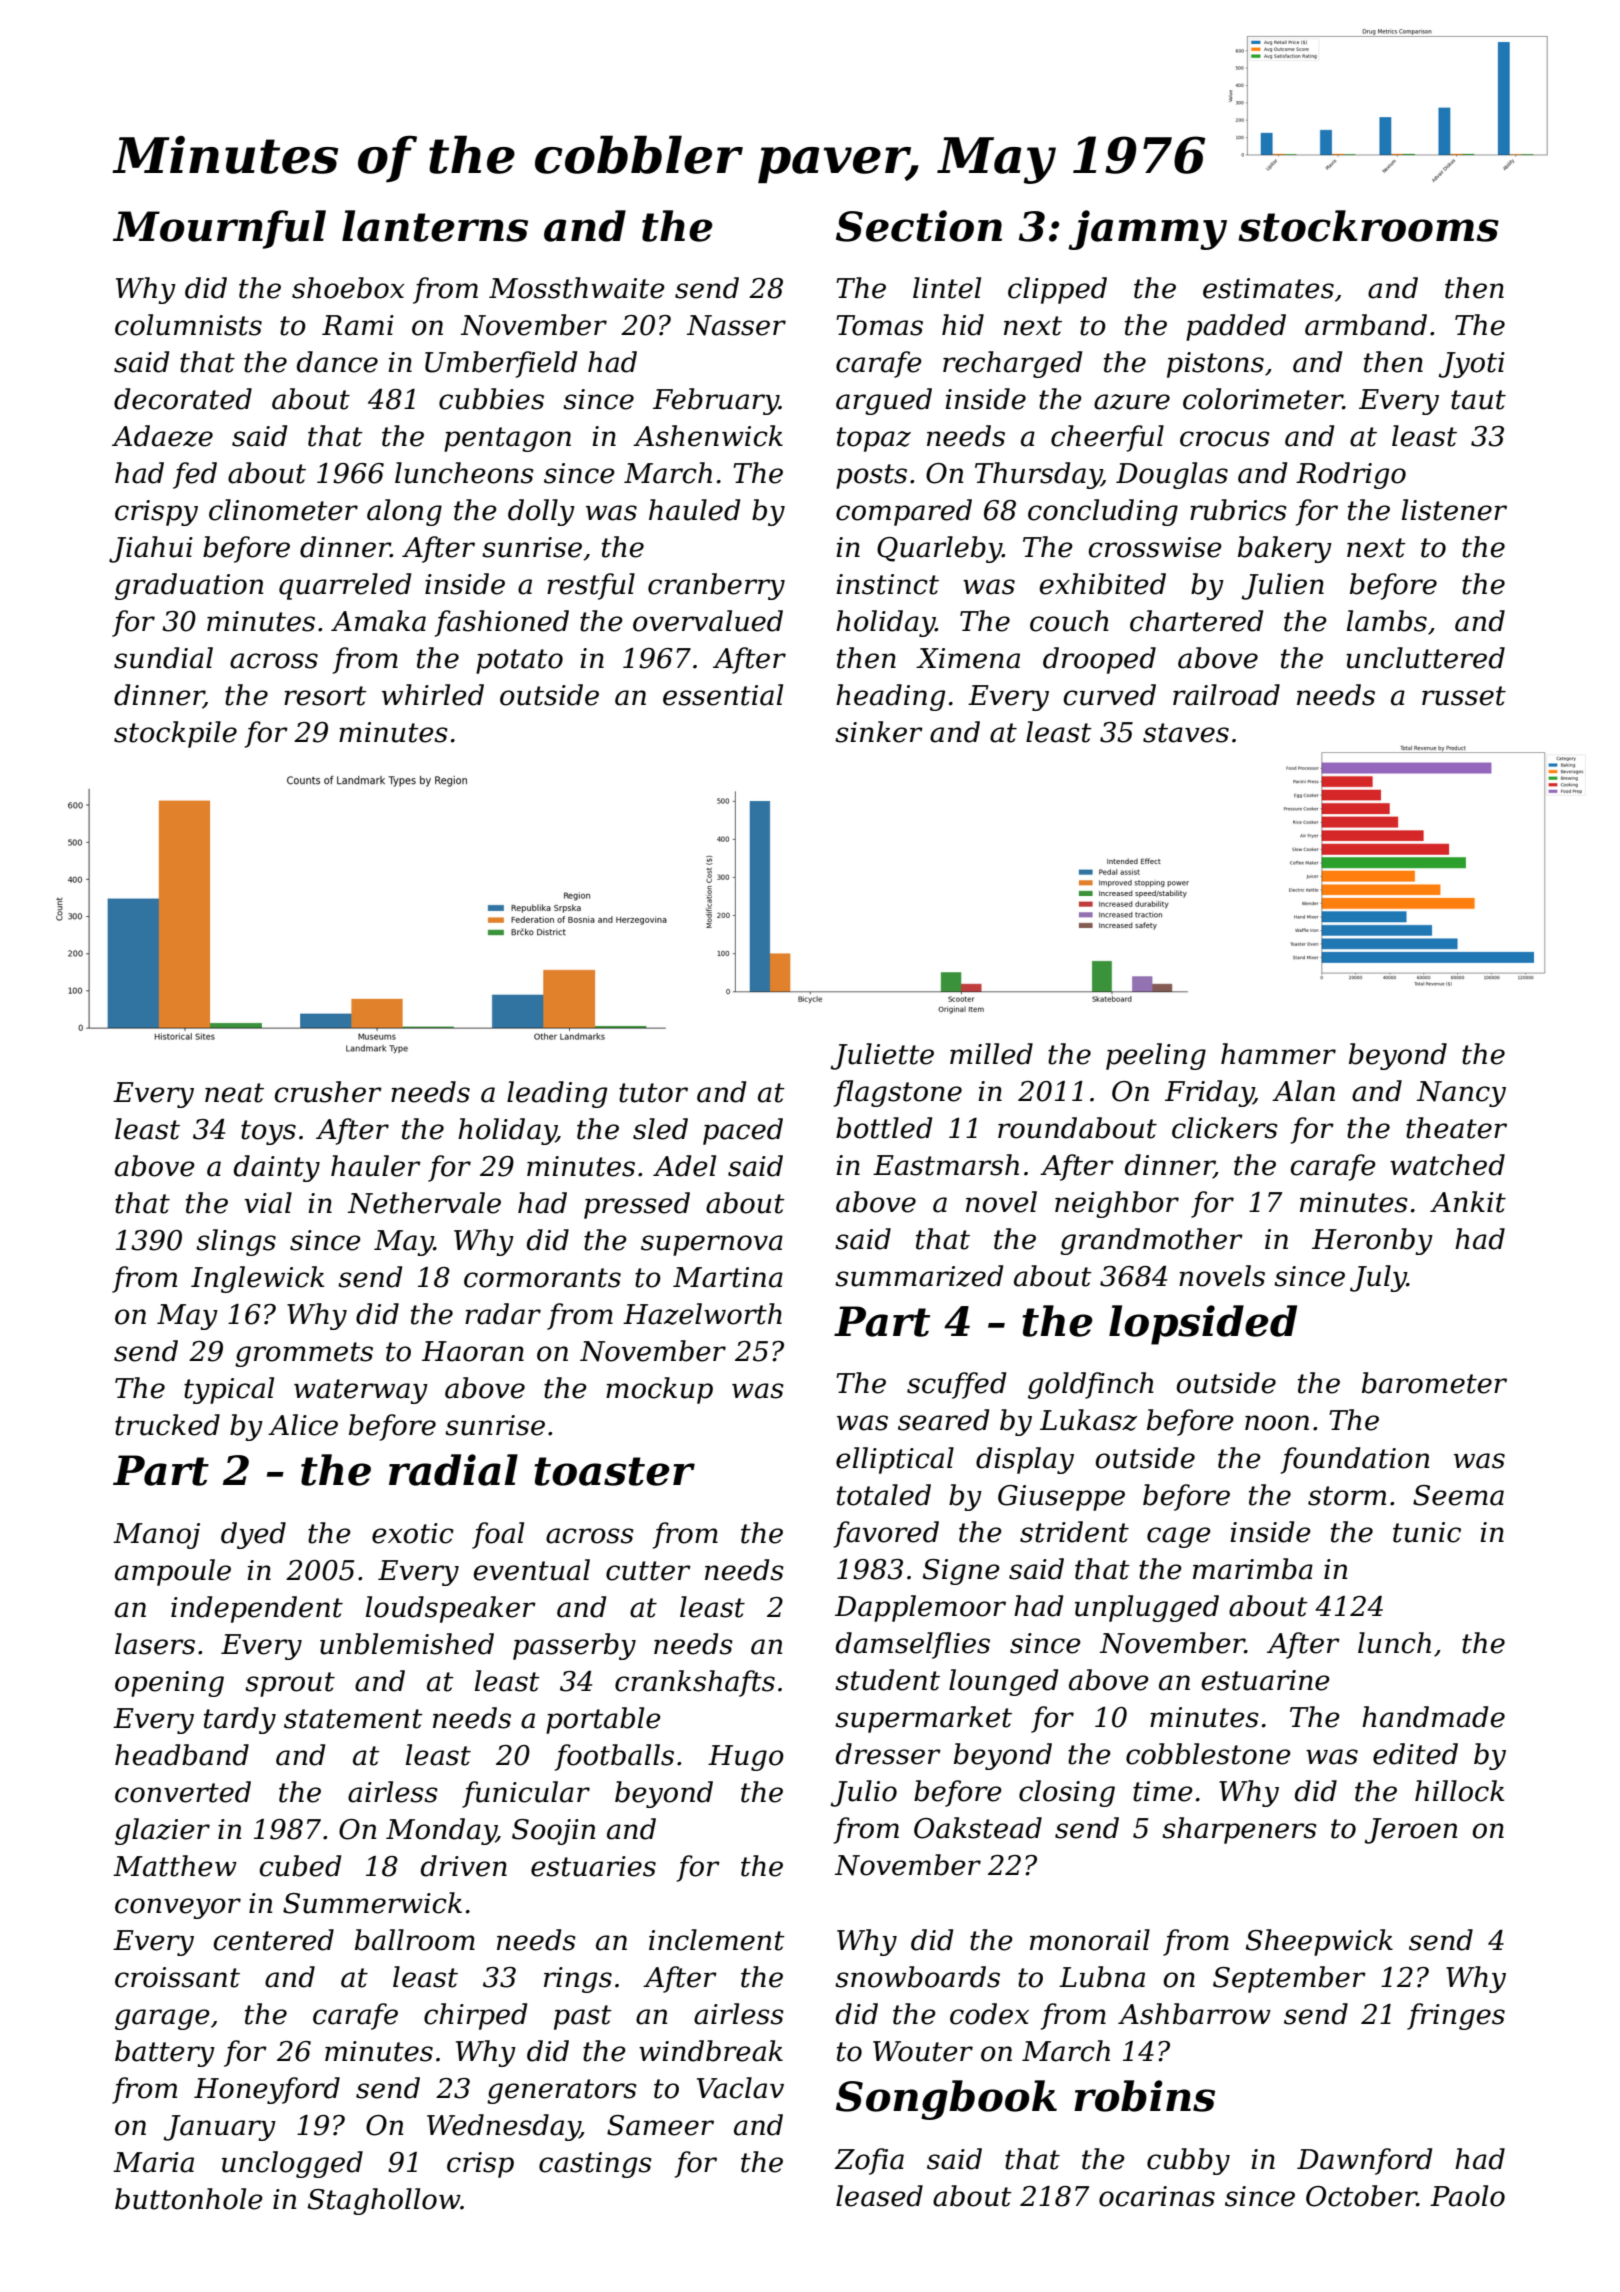  Describe the element at coordinates (1372, 1241) in the screenshot. I see `Heronby` at that location.
